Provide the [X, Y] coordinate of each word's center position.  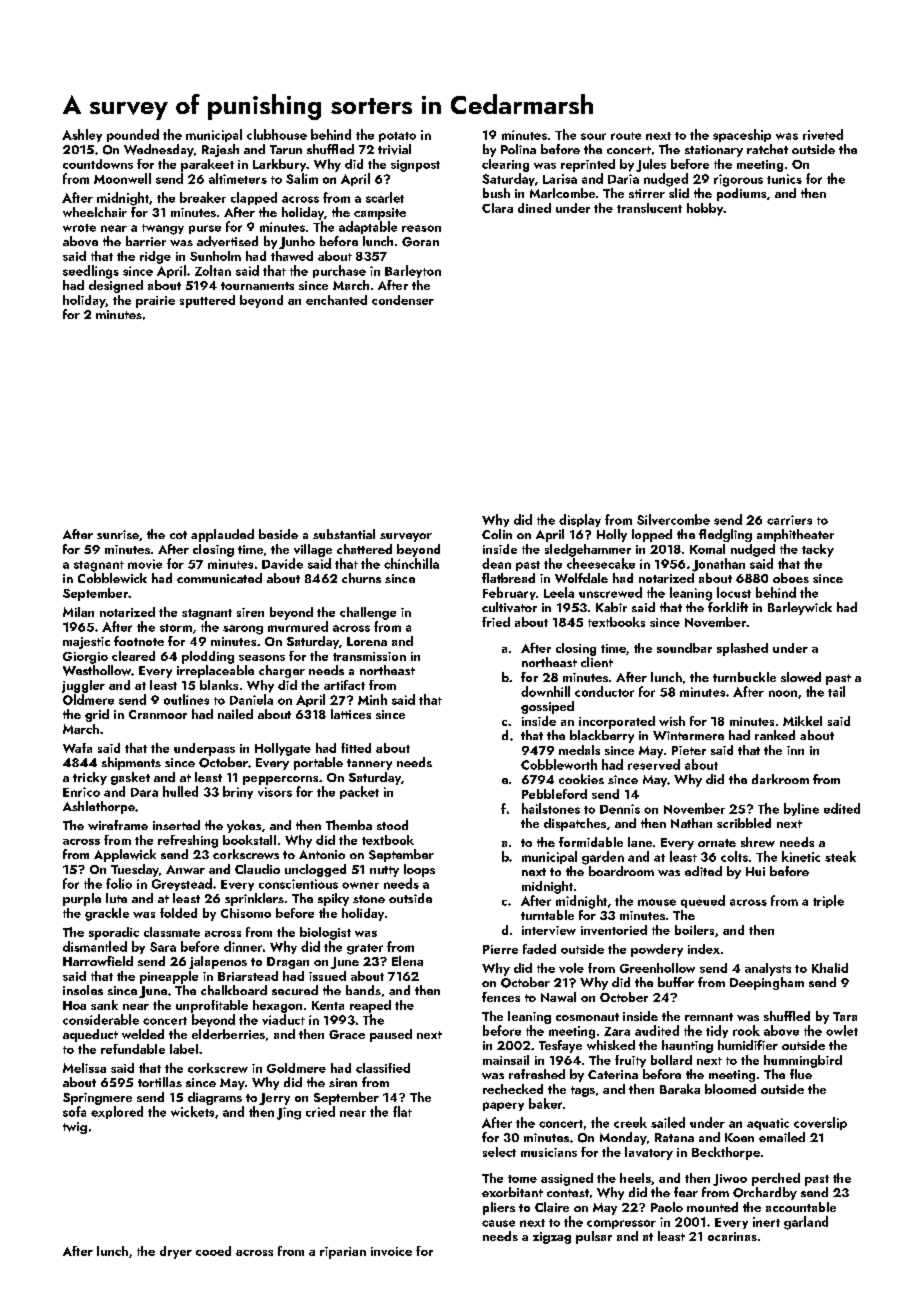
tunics [784, 179]
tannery [369, 764]
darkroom [780, 779]
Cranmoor [158, 714]
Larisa [560, 179]
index [704, 949]
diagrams [215, 1098]
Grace [347, 1034]
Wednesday [159, 150]
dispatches [575, 824]
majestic [86, 643]
